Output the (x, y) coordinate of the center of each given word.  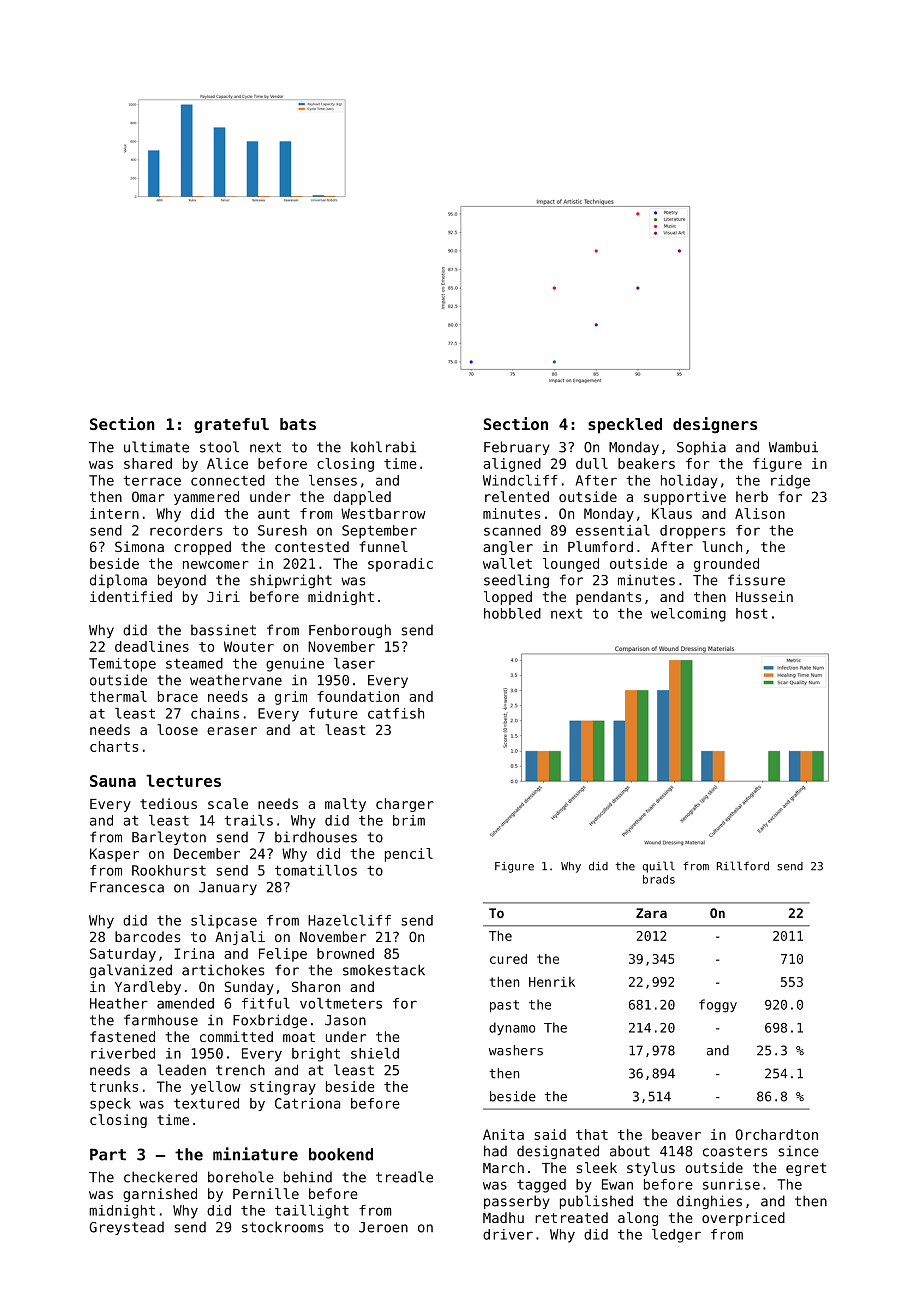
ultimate (156, 447)
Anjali (240, 938)
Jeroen (383, 1227)
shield (375, 1053)
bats (298, 424)
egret (806, 1169)
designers (715, 425)
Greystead (126, 1228)
